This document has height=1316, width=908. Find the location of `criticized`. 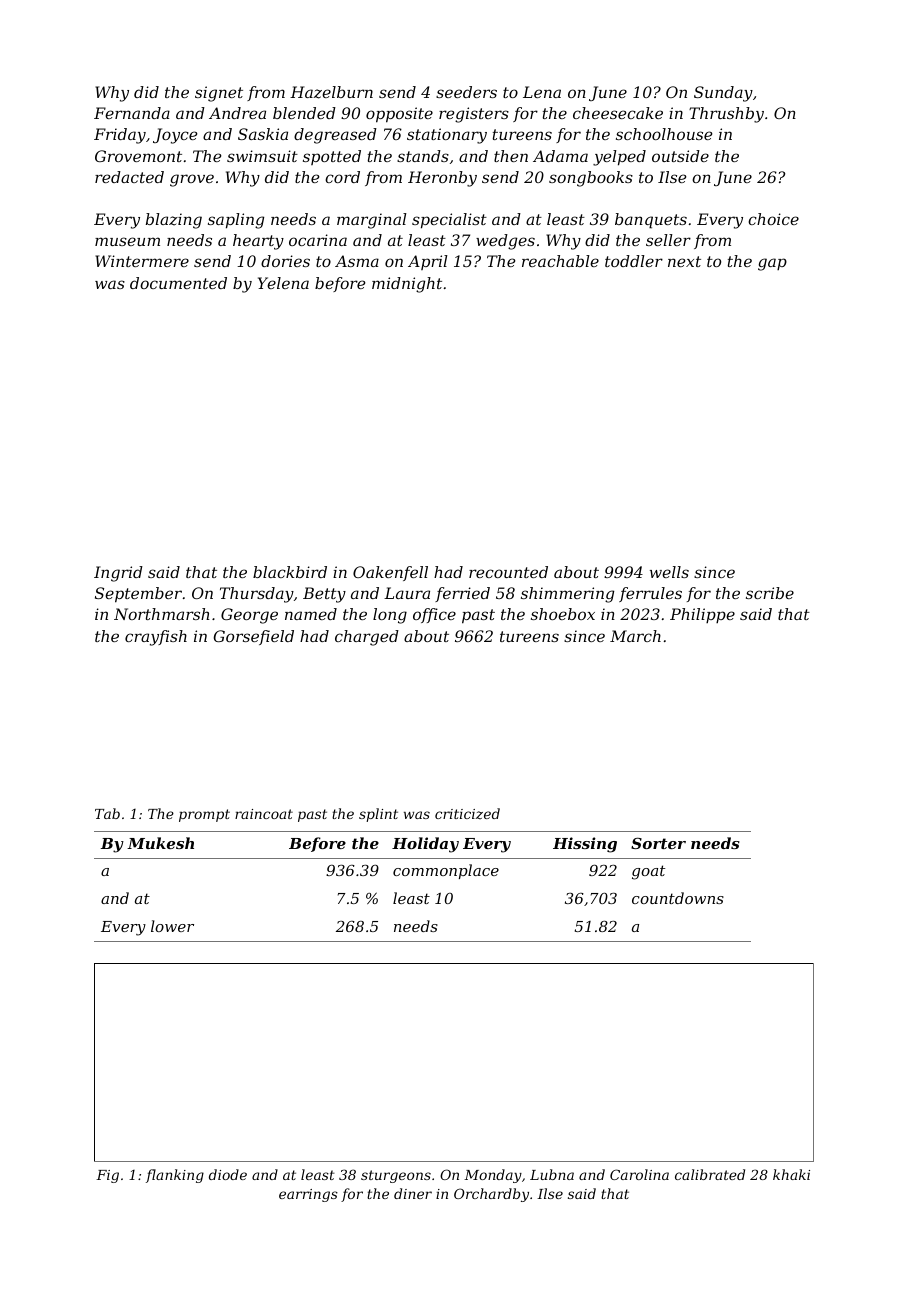

criticized is located at coordinates (467, 813).
